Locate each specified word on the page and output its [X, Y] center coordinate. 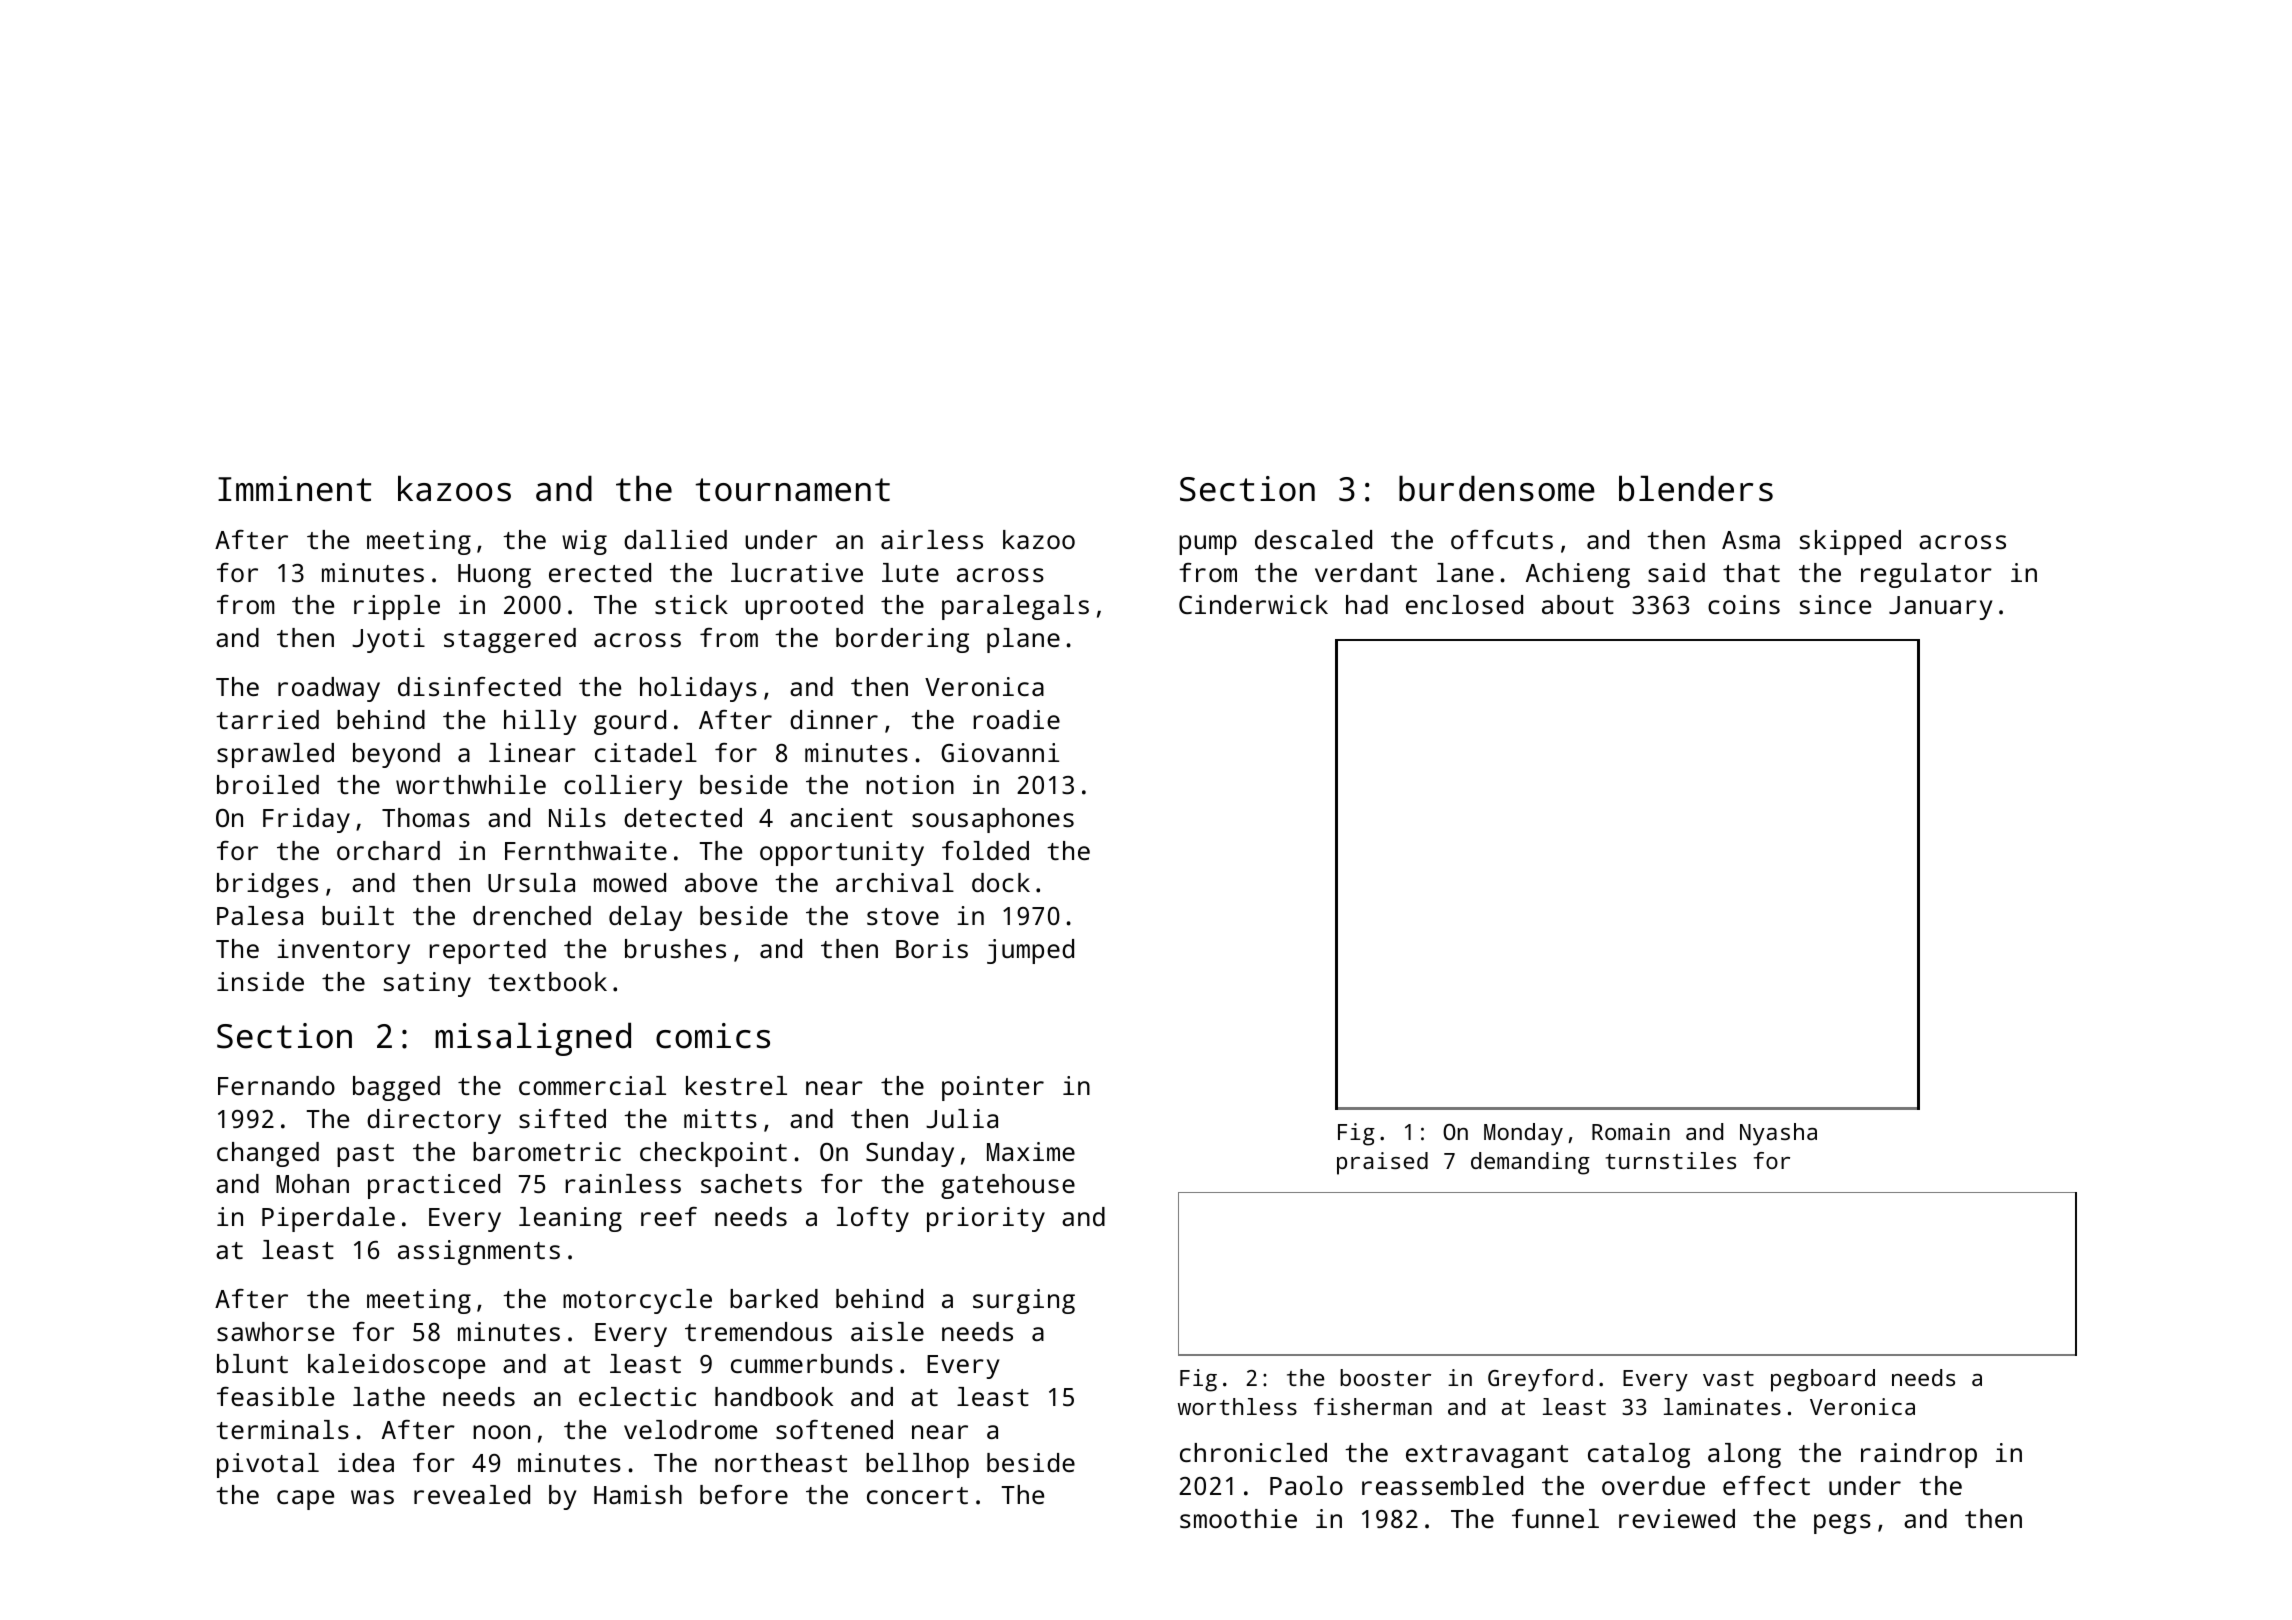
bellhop [917, 1465]
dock [1001, 882]
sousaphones [993, 820]
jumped [1030, 951]
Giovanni [1000, 752]
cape [305, 1500]
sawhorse [275, 1331]
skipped [1850, 542]
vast [1728, 1378]
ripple [397, 607]
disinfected [479, 686]
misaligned [533, 1039]
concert [917, 1495]
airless [932, 539]
